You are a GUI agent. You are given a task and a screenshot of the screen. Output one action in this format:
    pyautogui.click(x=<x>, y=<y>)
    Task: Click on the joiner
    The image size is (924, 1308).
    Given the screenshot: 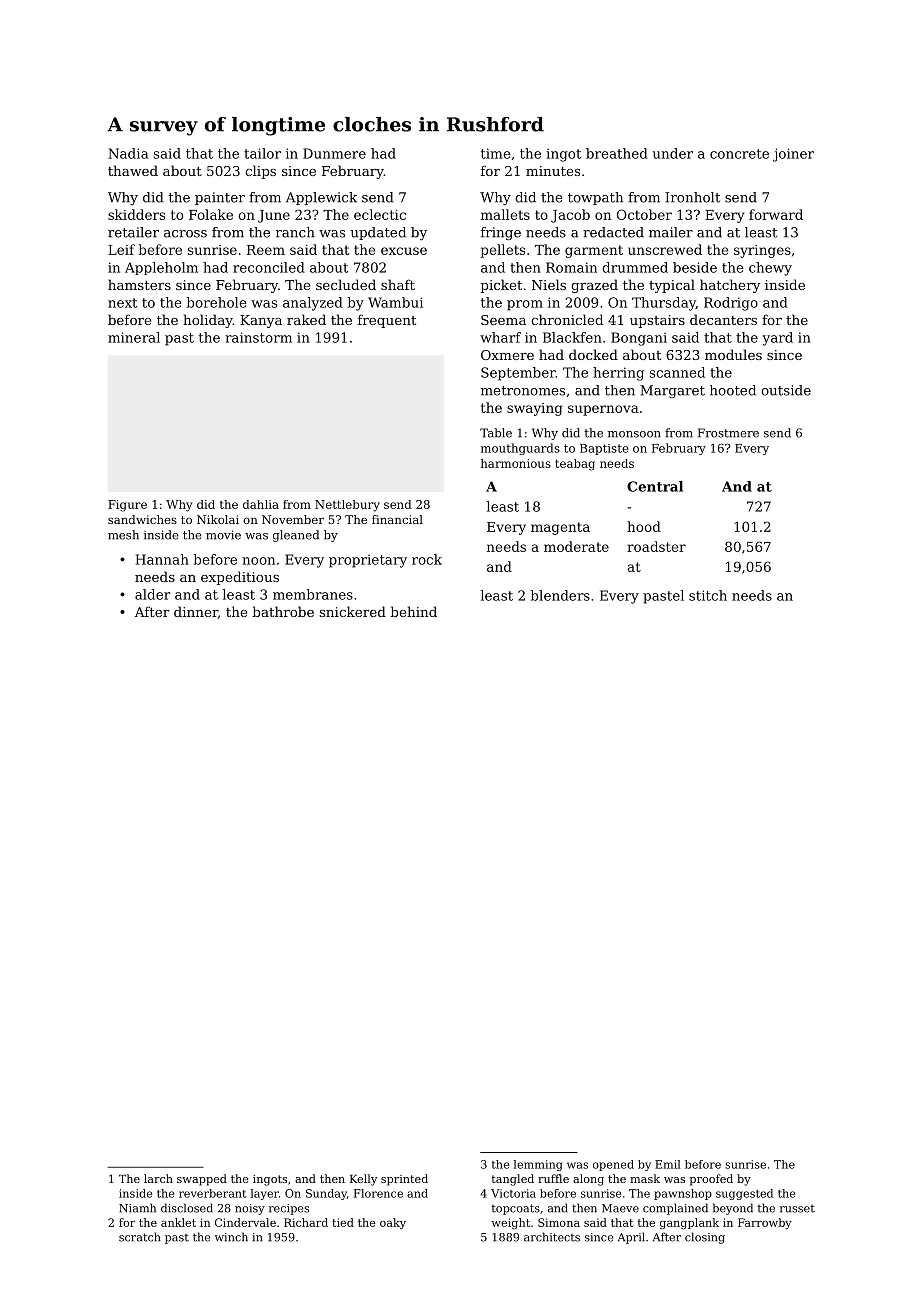 What is the action you would take?
    pyautogui.click(x=793, y=155)
